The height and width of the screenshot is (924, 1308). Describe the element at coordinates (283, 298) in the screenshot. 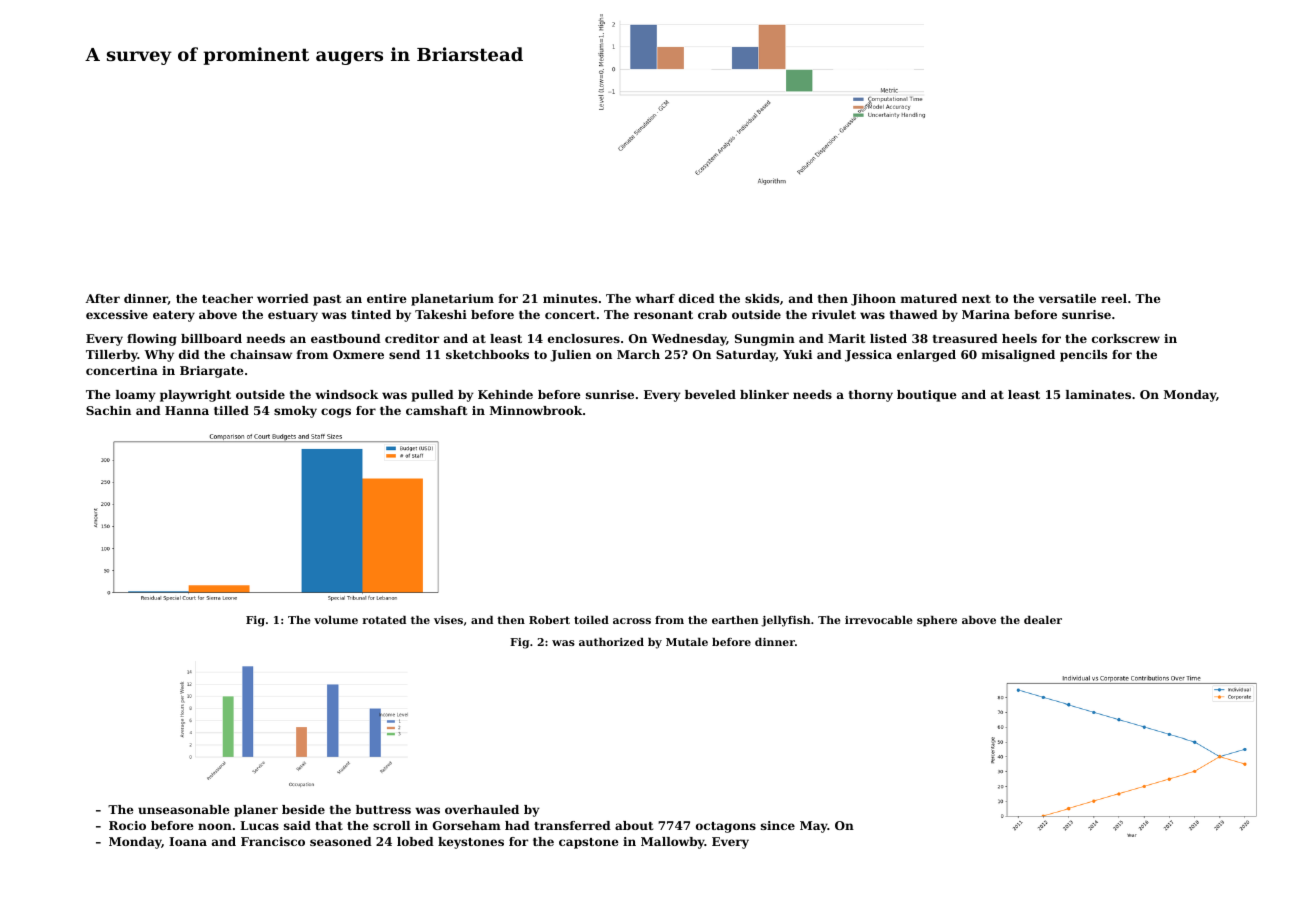

I see `worried` at that location.
